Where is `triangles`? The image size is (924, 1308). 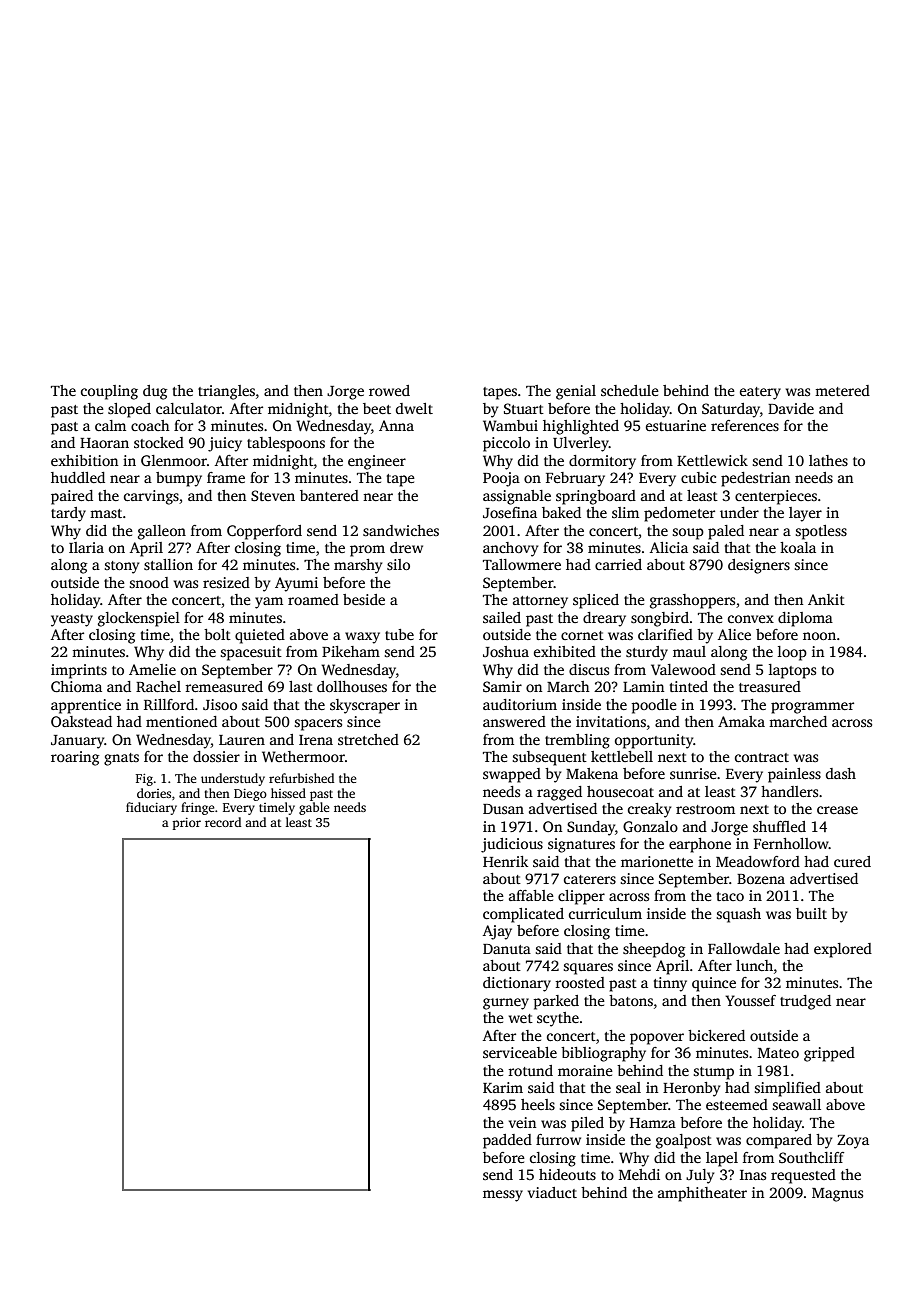 triangles is located at coordinates (226, 392).
